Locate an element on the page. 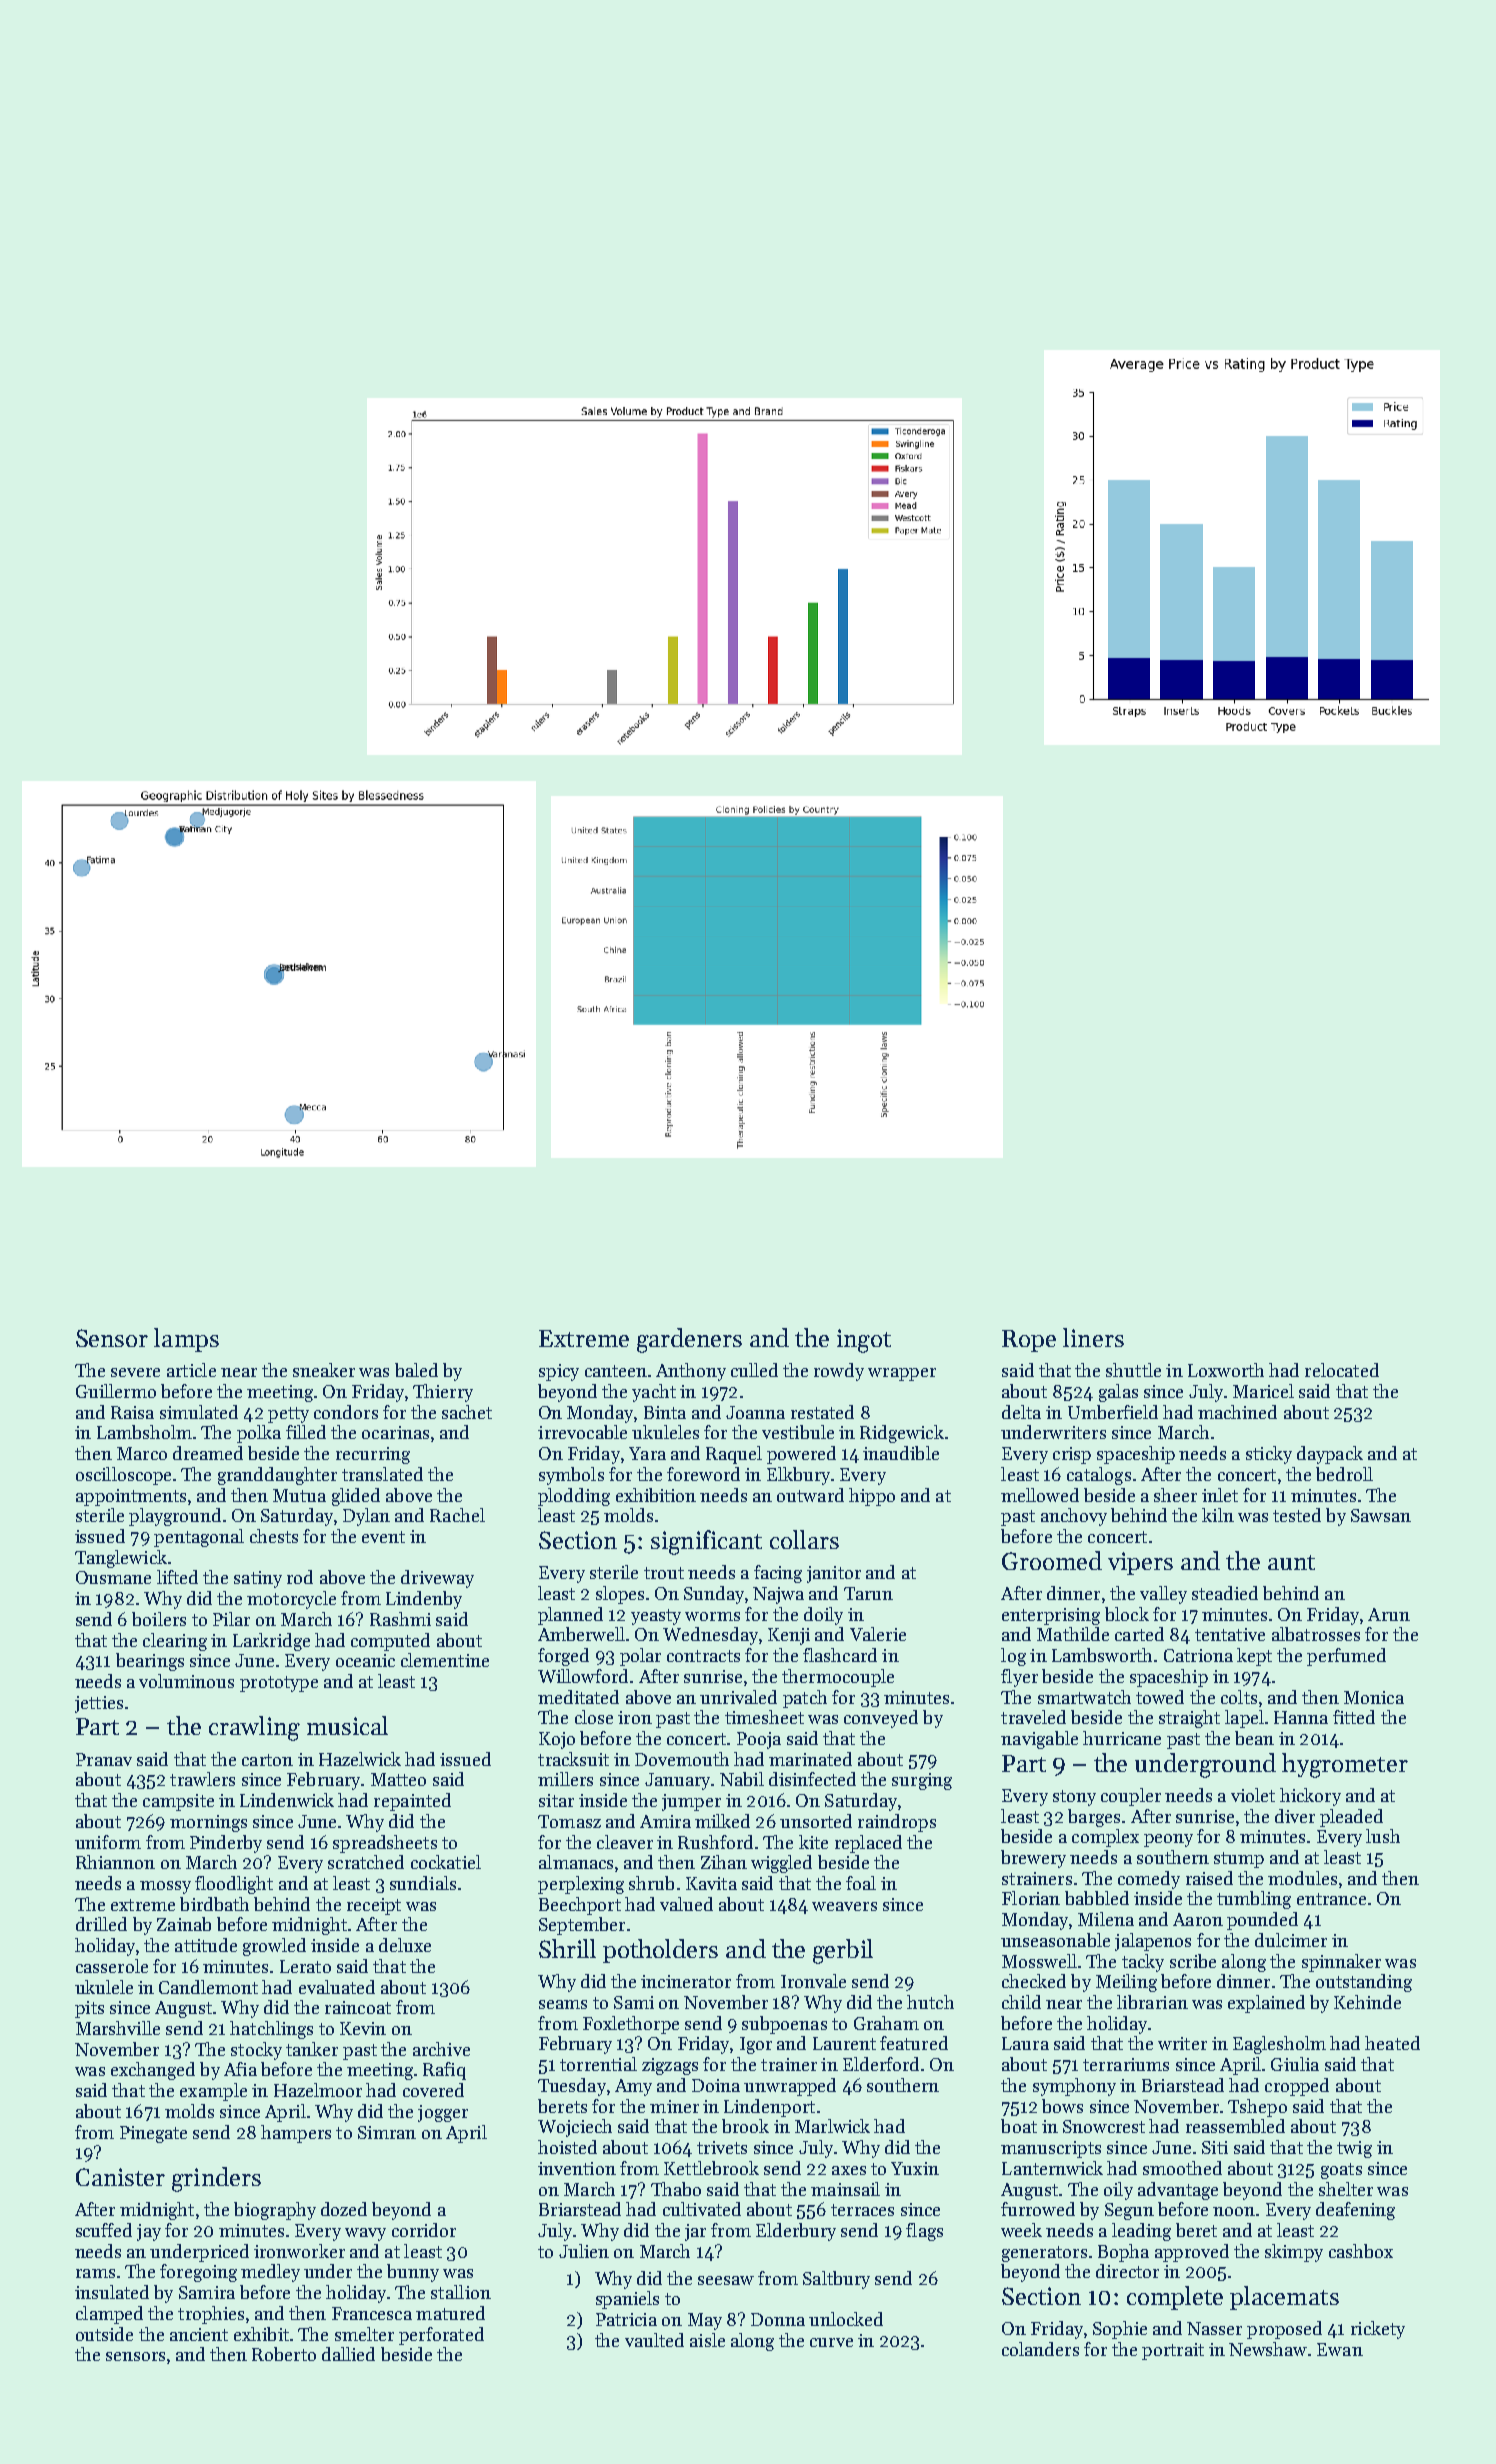 This image has width=1496, height=2464. lamps is located at coordinates (186, 1340).
